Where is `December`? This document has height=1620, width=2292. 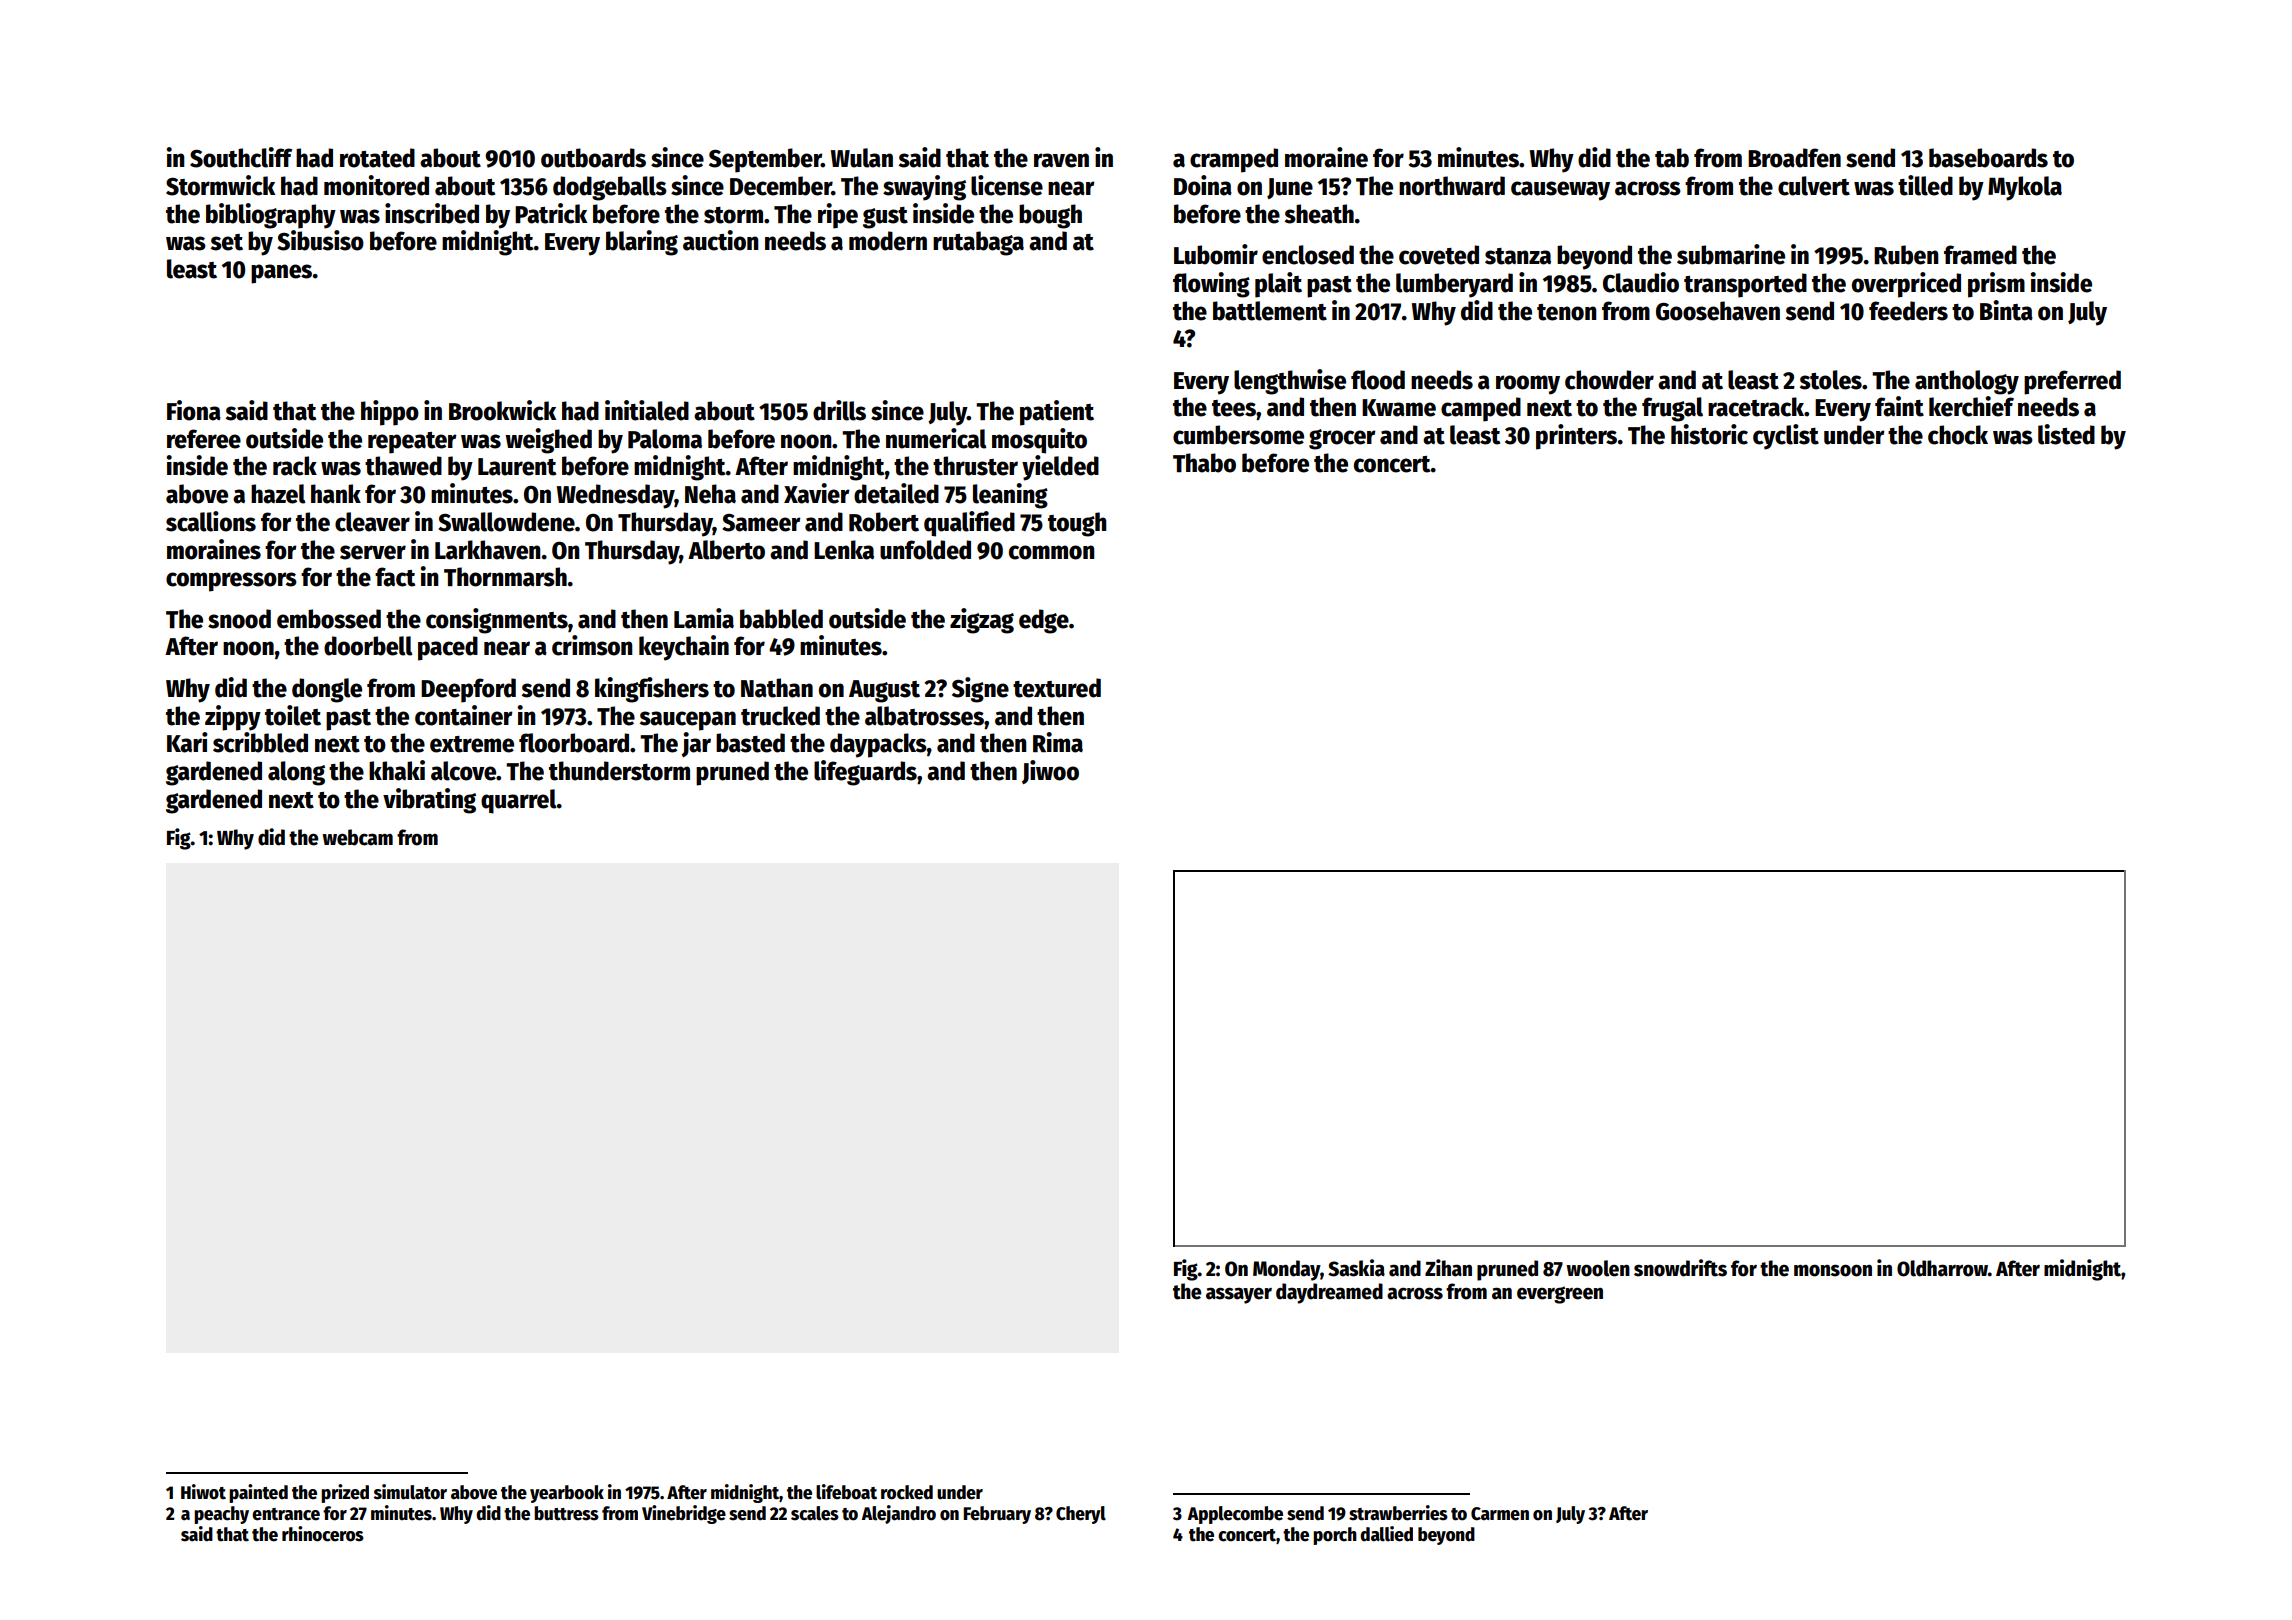 December is located at coordinates (781, 186).
